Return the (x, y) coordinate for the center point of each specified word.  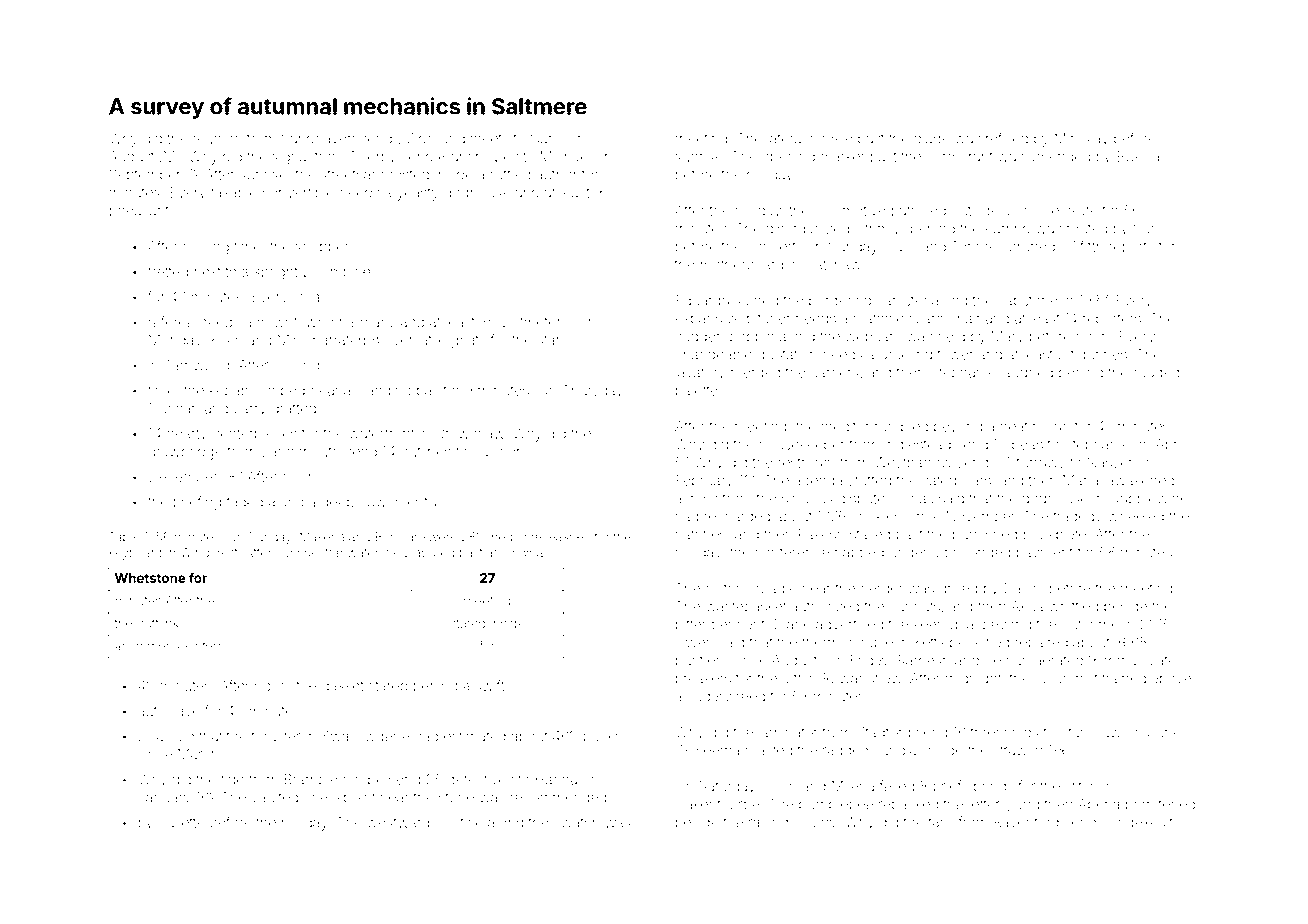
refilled (1007, 138)
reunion (217, 138)
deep (337, 503)
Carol (546, 138)
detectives (480, 779)
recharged (737, 518)
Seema (717, 750)
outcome (1090, 625)
